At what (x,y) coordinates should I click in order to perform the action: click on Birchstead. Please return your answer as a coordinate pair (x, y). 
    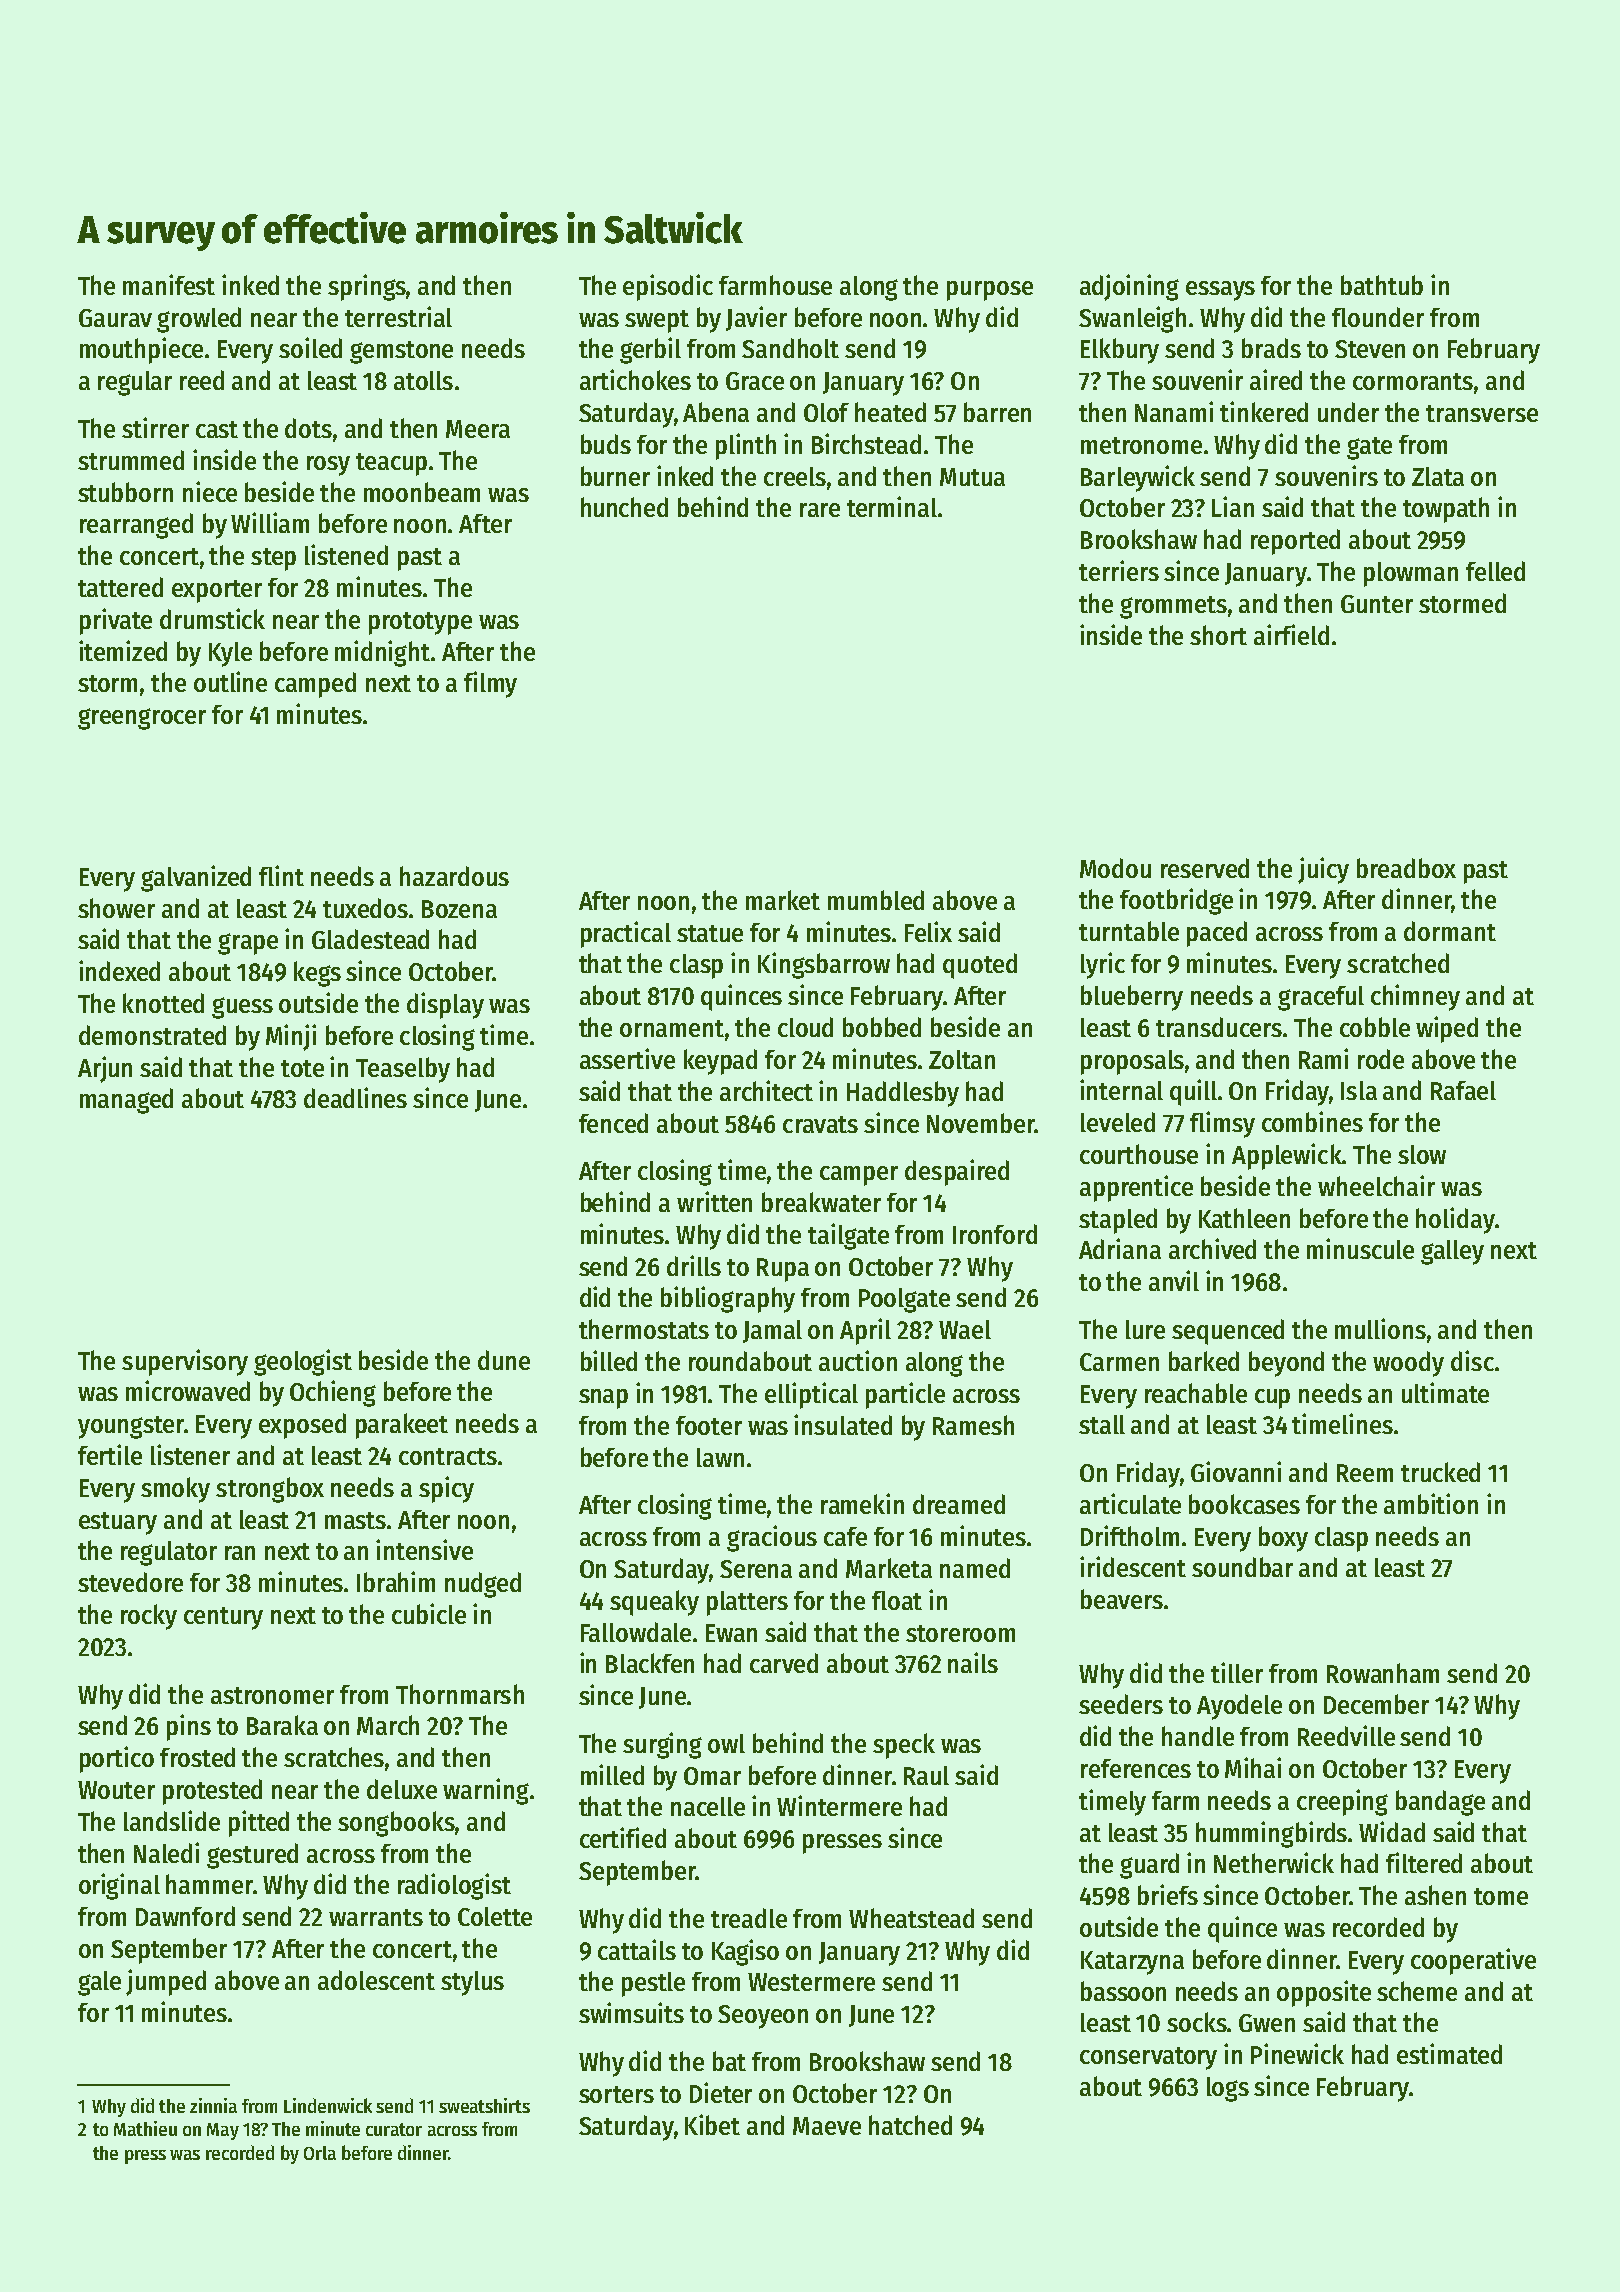
    Looking at the image, I should click on (866, 443).
